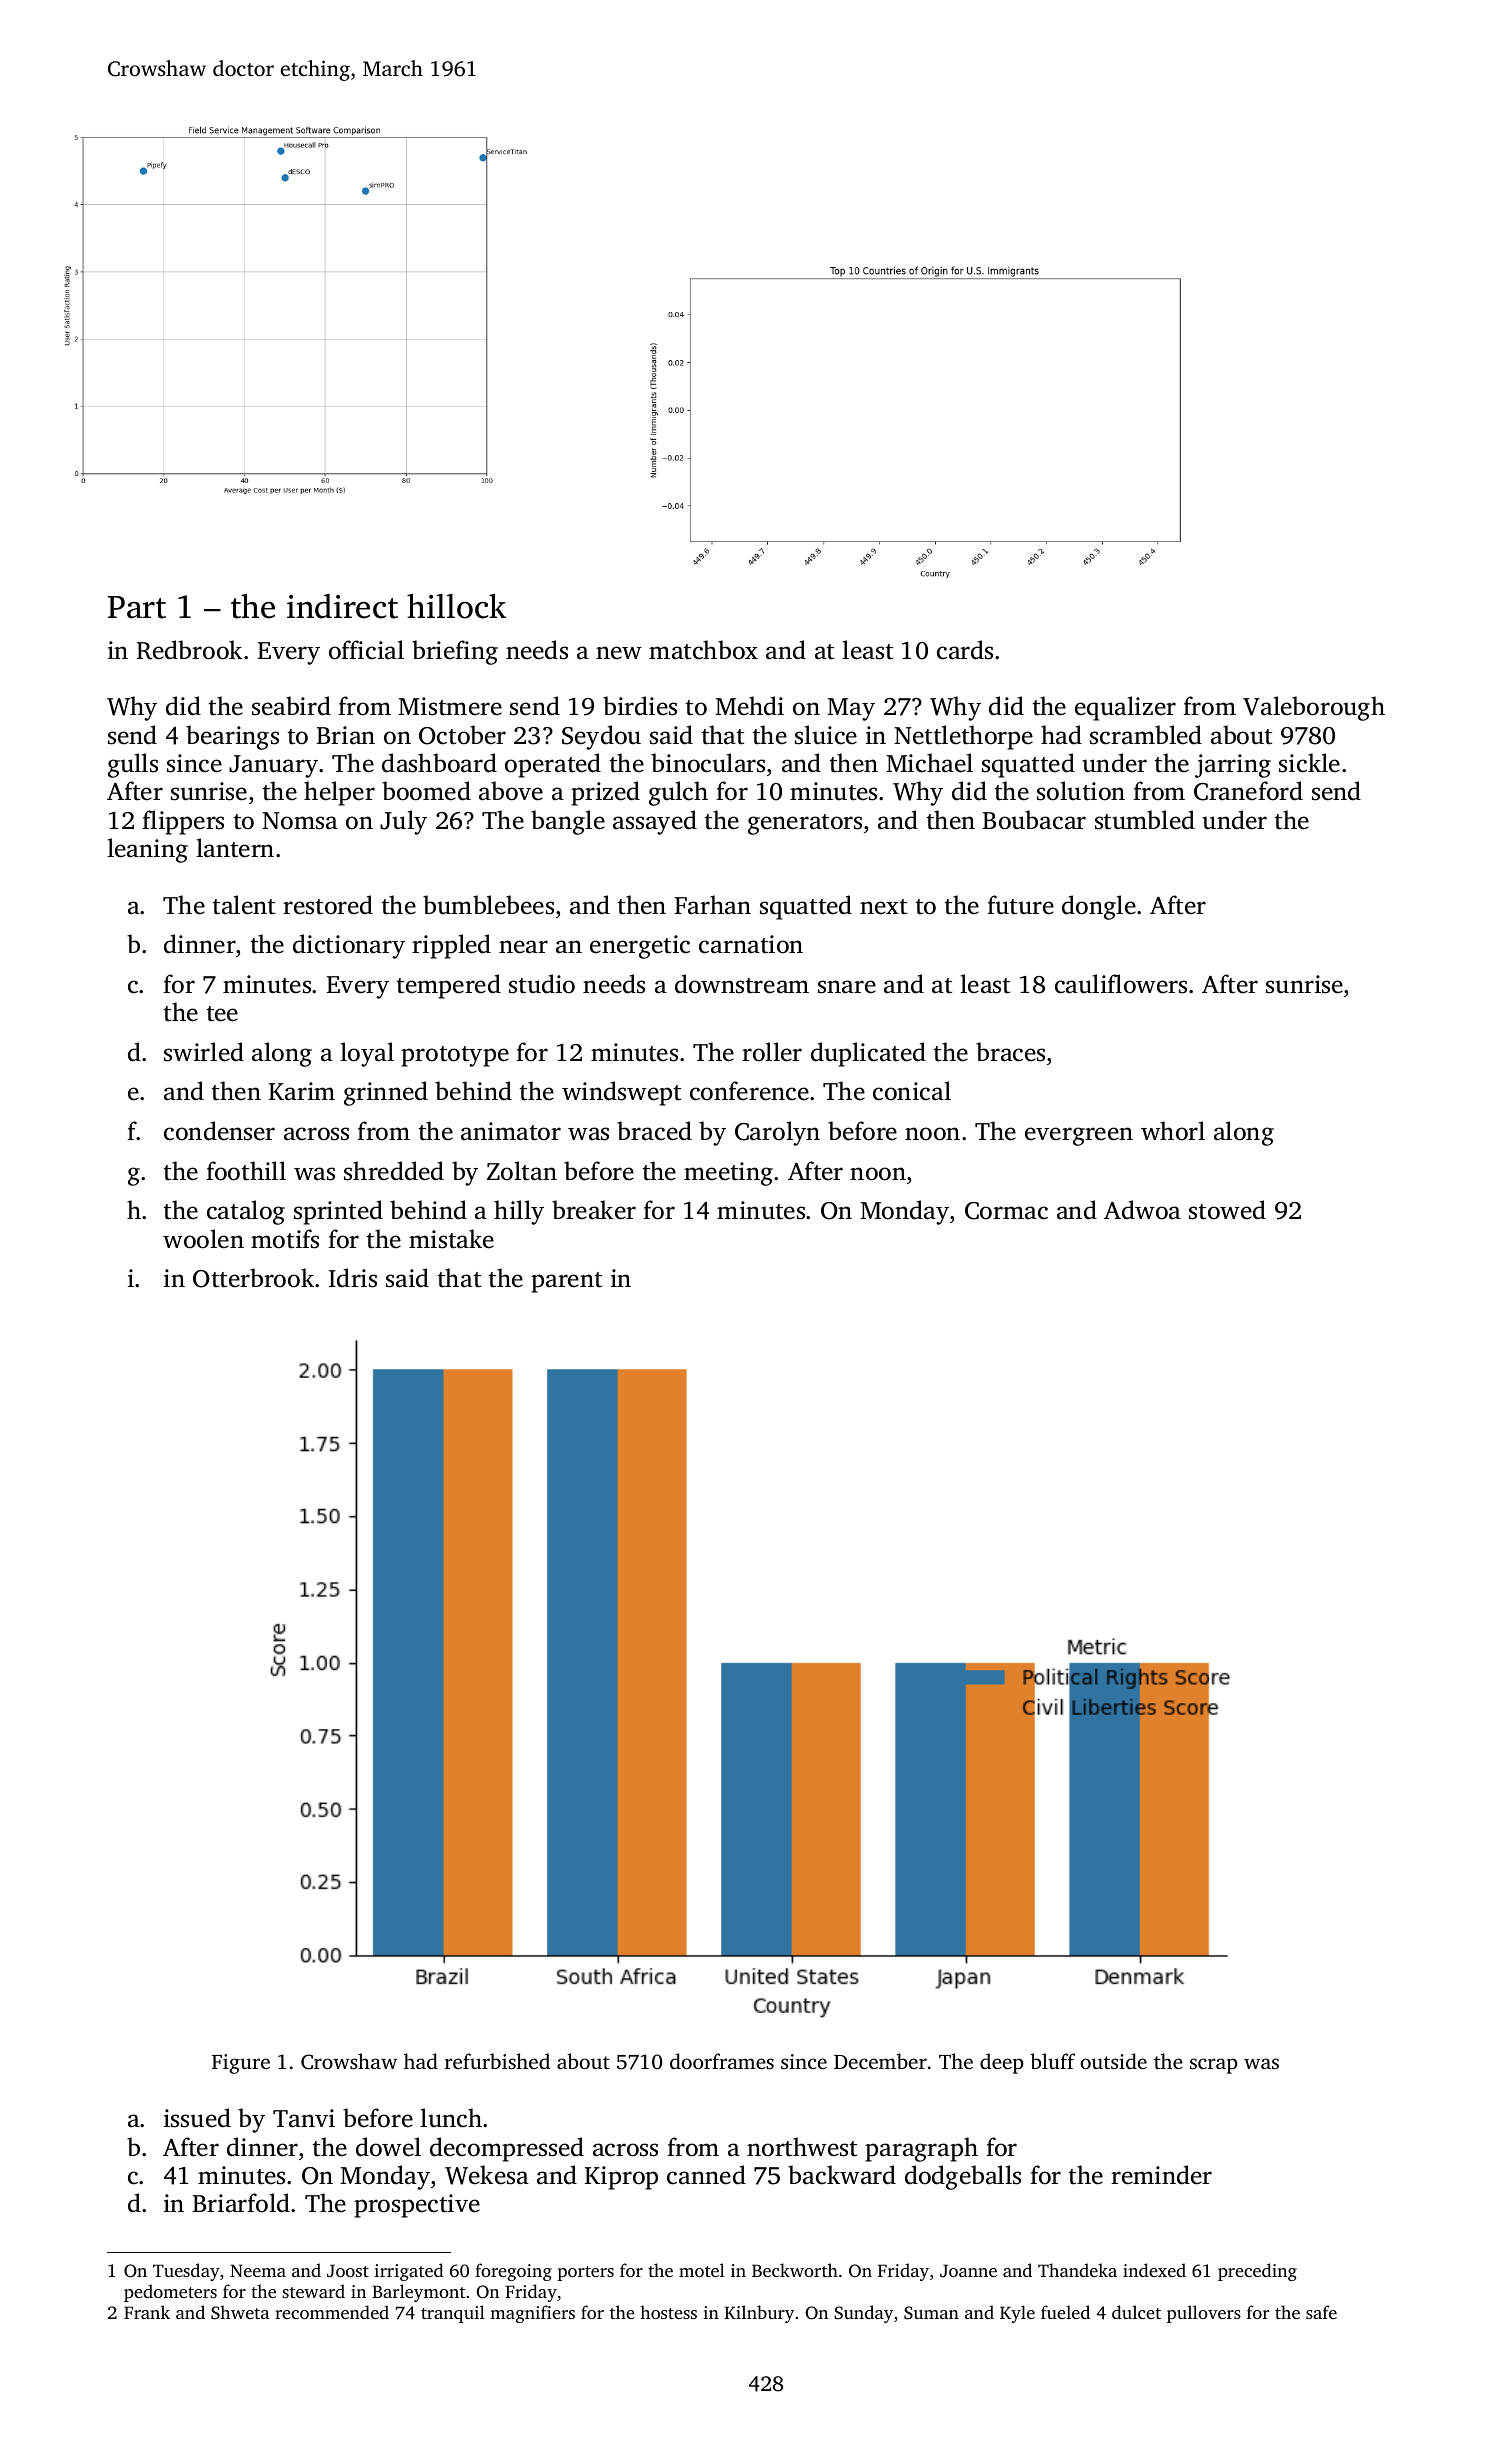  Describe the element at coordinates (253, 1278) in the image. I see `Otterbrook` at that location.
